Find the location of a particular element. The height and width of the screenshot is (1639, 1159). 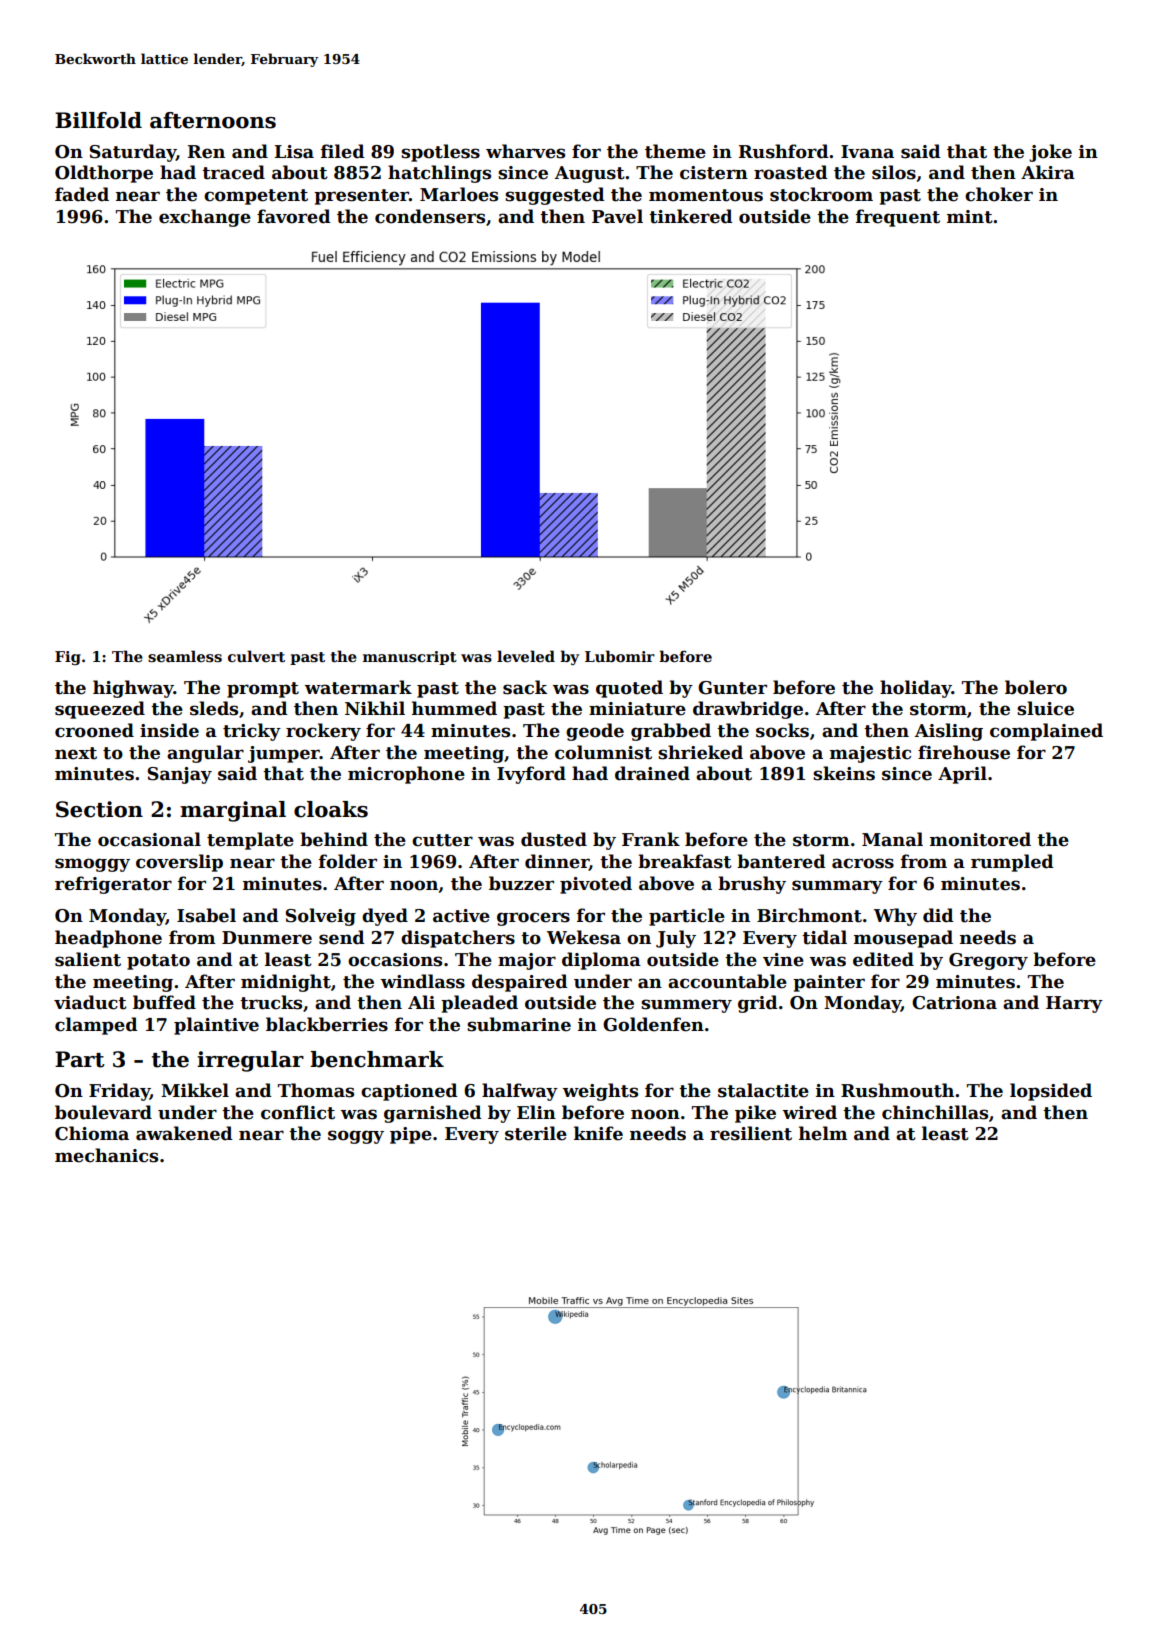

pivoted is located at coordinates (596, 885).
